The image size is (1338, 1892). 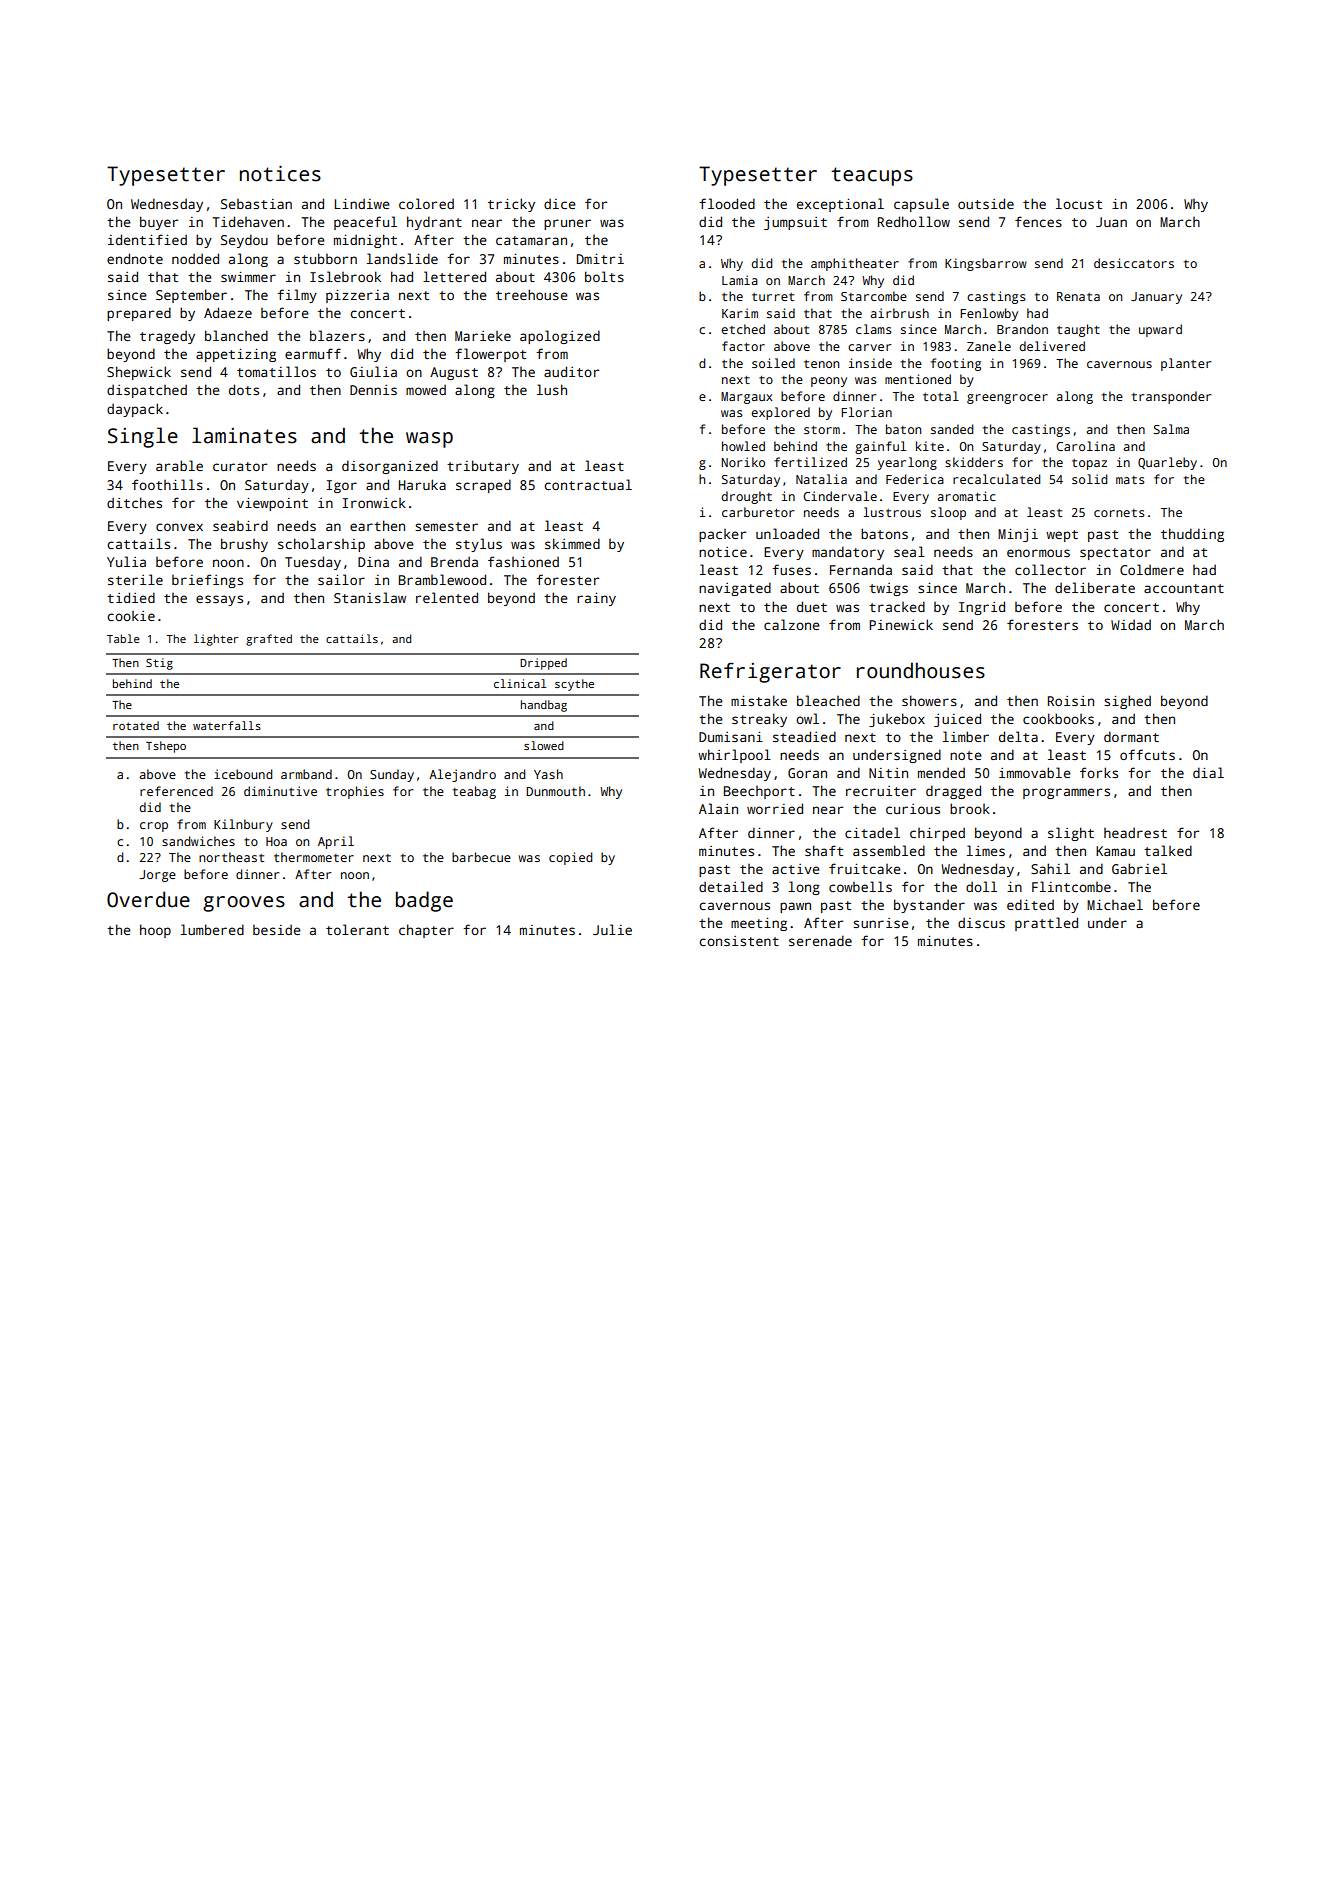 What do you see at coordinates (1131, 624) in the screenshot?
I see `Widad` at bounding box center [1131, 624].
